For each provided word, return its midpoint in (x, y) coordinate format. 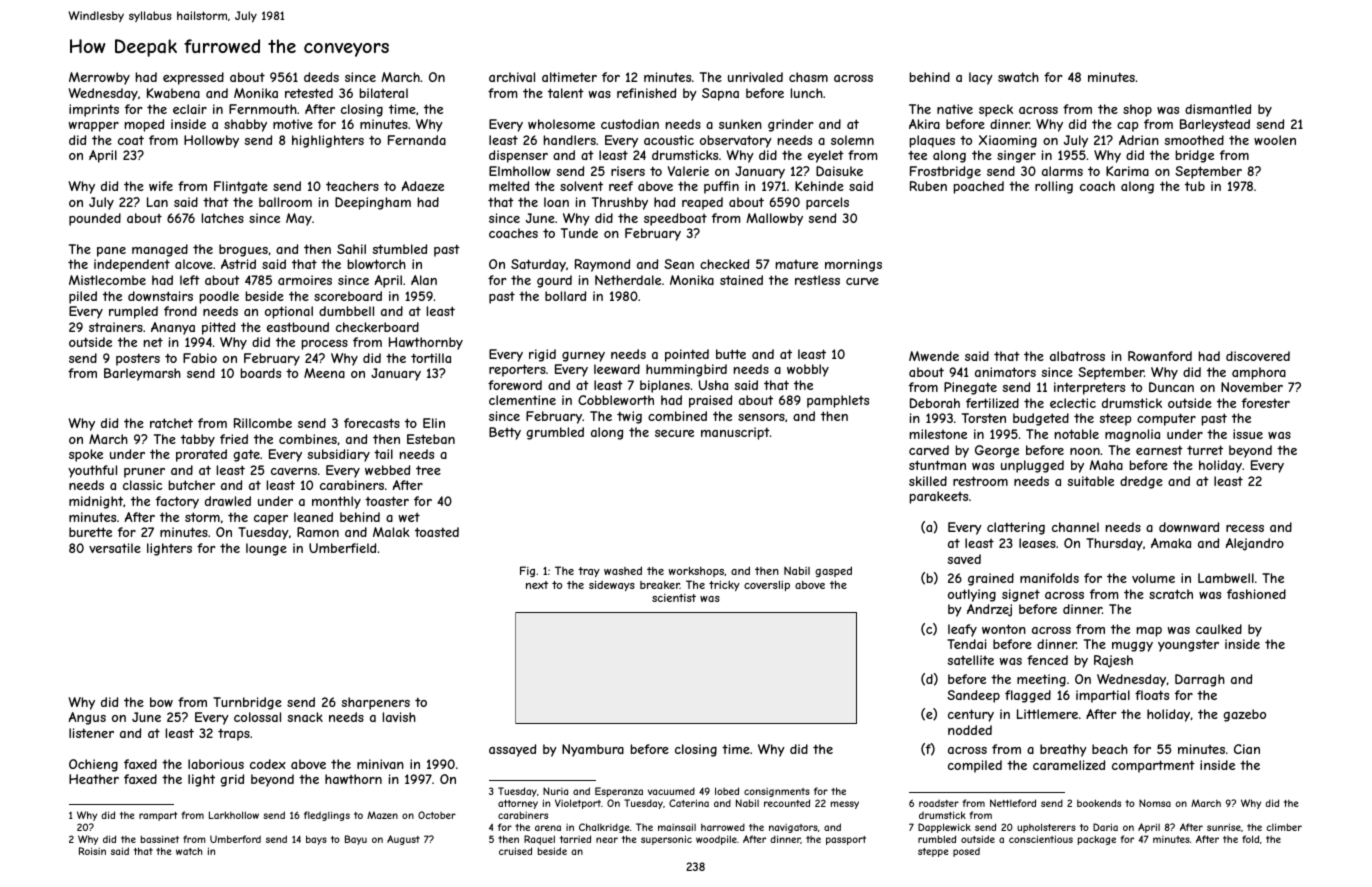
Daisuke (839, 171)
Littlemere (1047, 714)
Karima (1127, 171)
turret (1205, 450)
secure (674, 433)
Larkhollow (234, 815)
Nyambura (593, 750)
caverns (294, 471)
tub (1195, 186)
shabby (245, 125)
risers (628, 171)
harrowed (723, 827)
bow (161, 702)
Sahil (351, 249)
